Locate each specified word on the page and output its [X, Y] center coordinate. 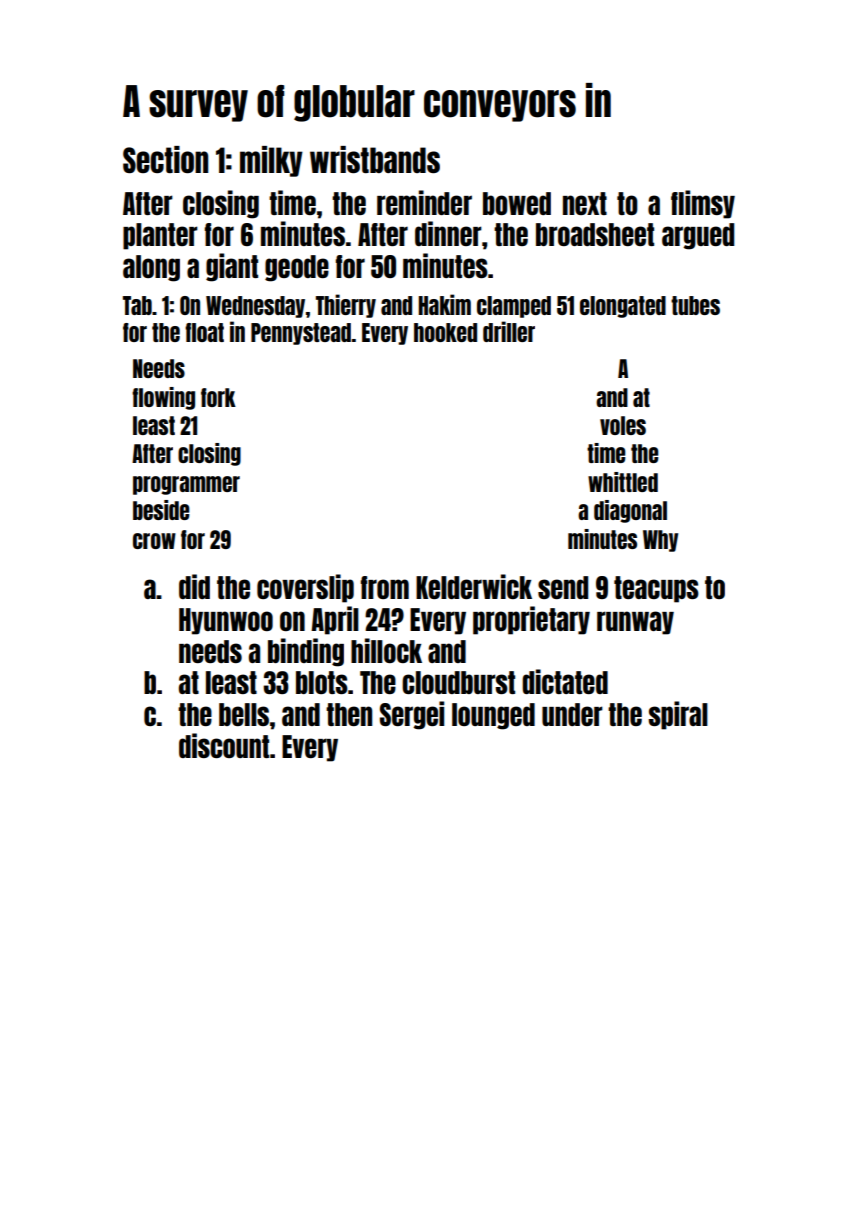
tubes [695, 305]
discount [224, 745]
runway [635, 623]
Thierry [346, 306]
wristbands [375, 159]
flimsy [703, 204]
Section [165, 159]
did [194, 586]
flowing [163, 398]
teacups [656, 589]
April [335, 620]
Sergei [412, 715]
